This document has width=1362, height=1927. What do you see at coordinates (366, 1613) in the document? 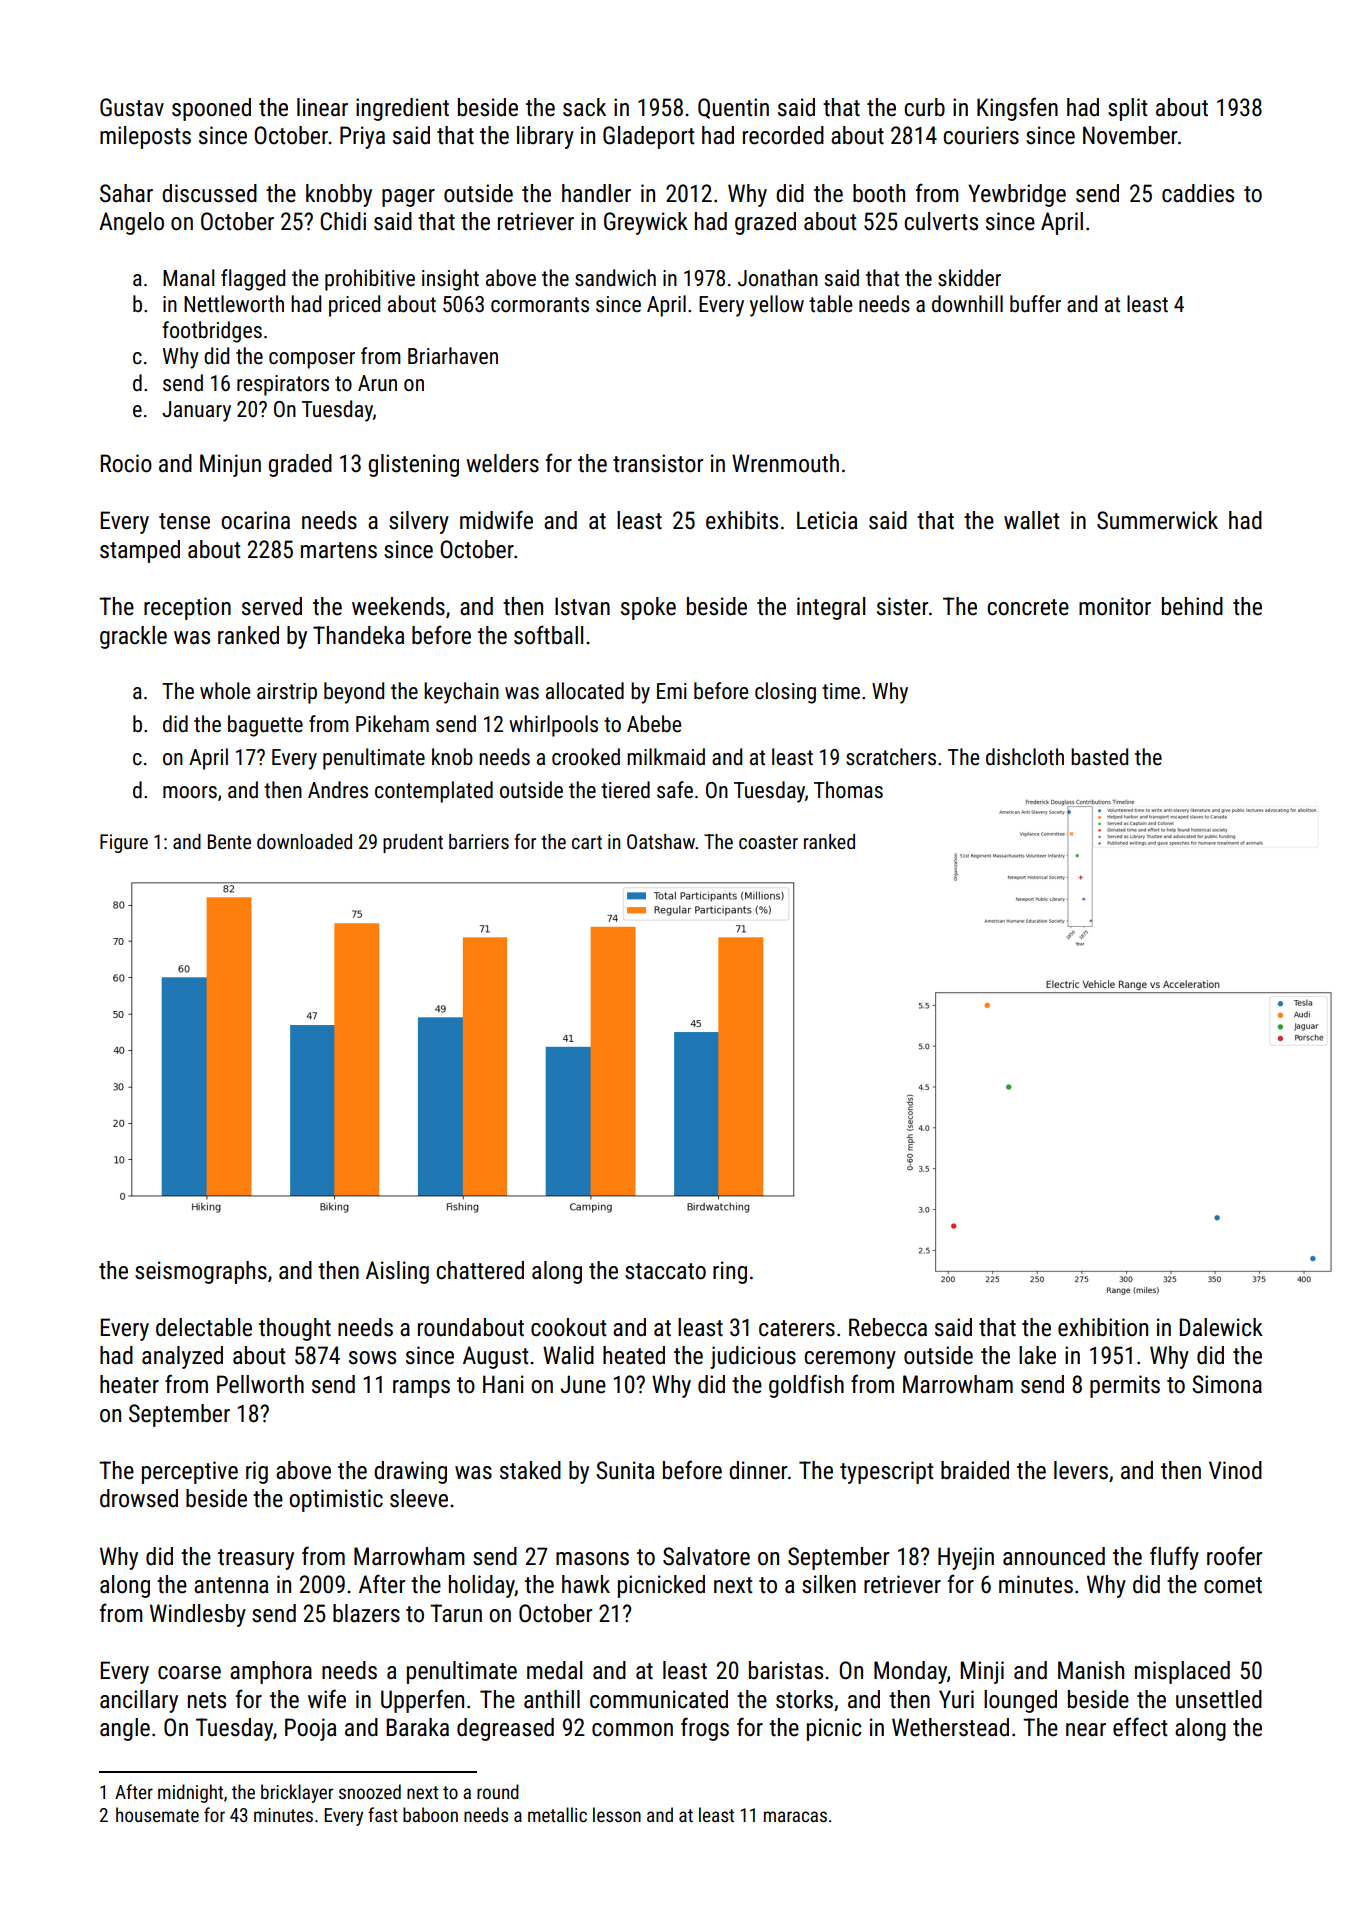
I see `blazers` at bounding box center [366, 1613].
